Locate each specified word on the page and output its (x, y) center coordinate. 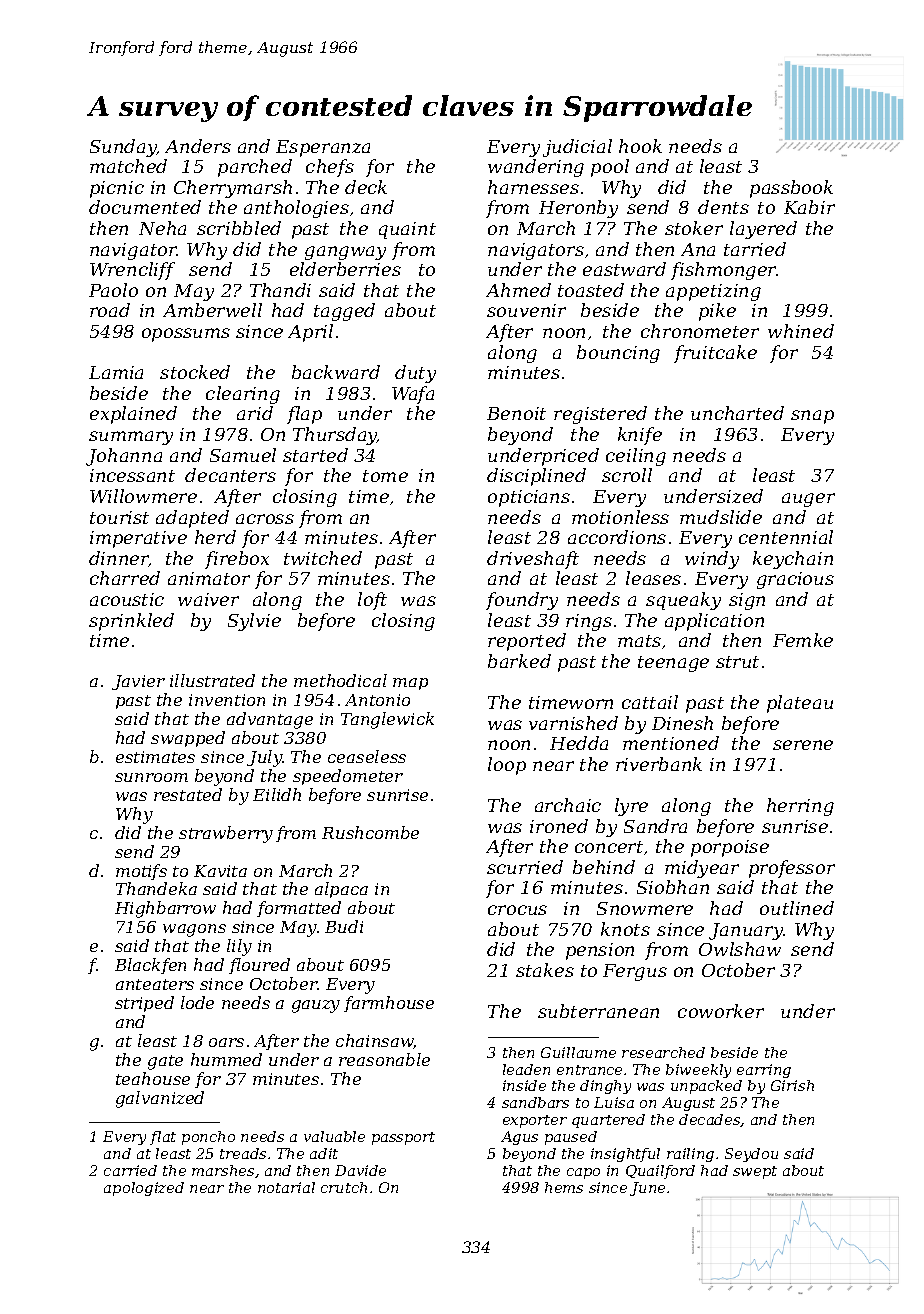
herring (800, 807)
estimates (155, 757)
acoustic (127, 599)
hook (640, 146)
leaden (526, 1069)
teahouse (153, 1078)
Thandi (280, 290)
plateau (800, 704)
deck (366, 187)
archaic (568, 805)
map (410, 684)
